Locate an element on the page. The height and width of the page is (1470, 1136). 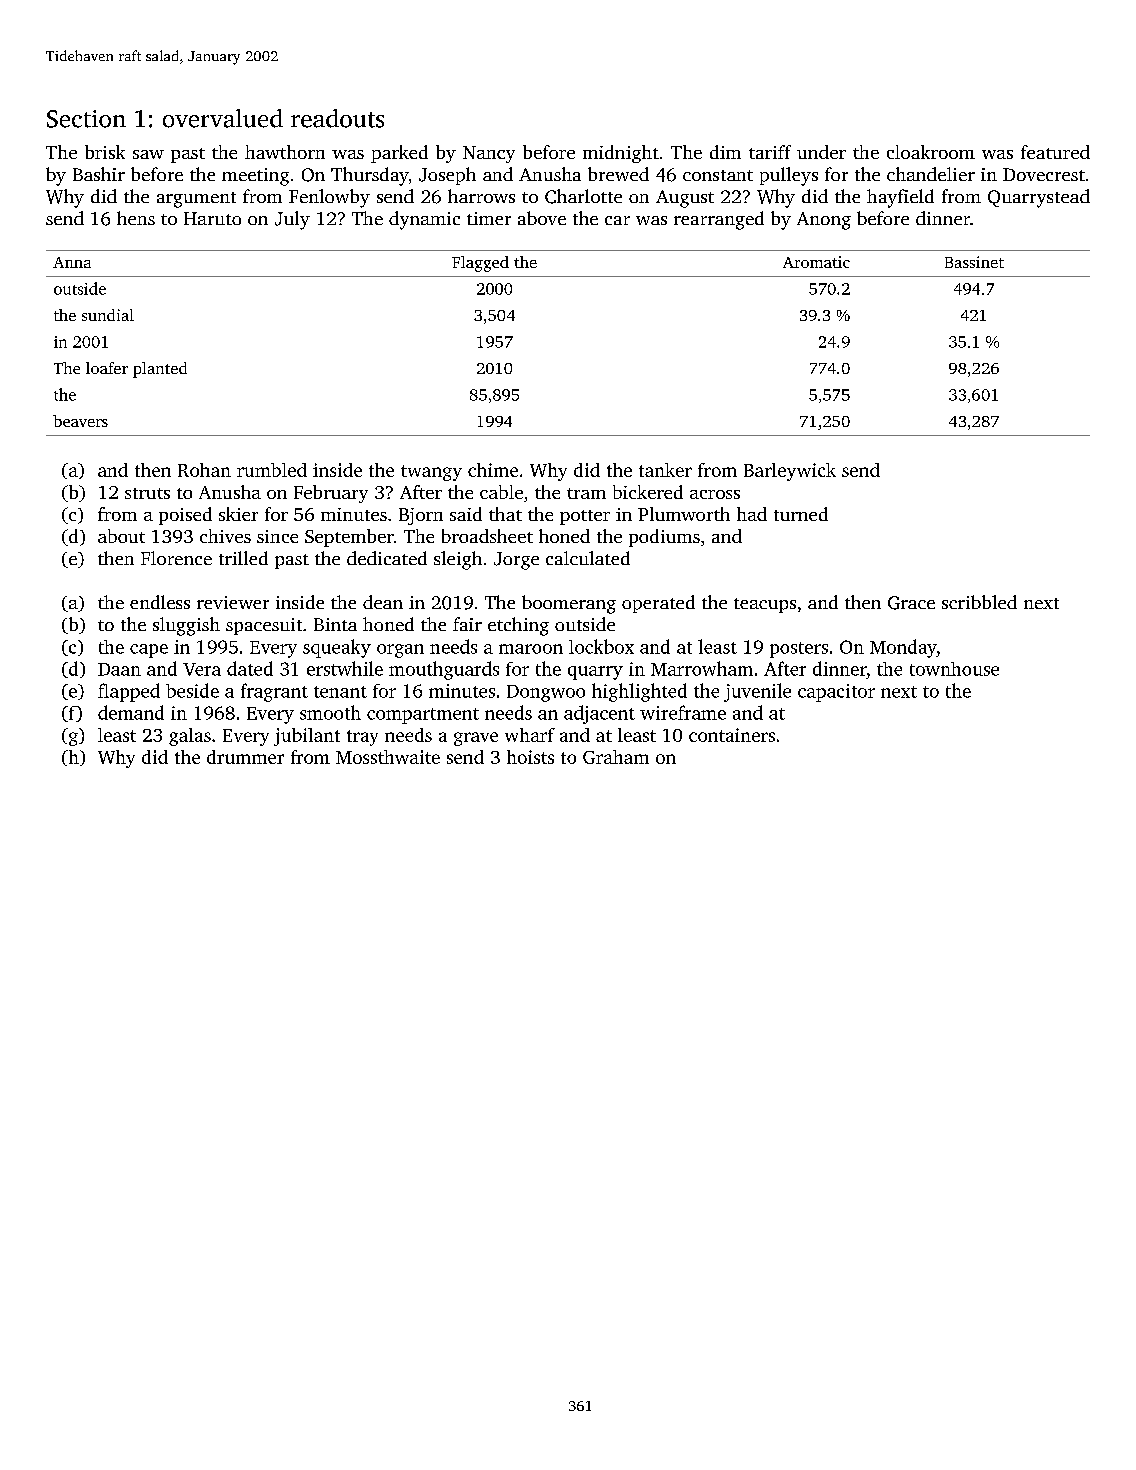
posters is located at coordinates (799, 650).
